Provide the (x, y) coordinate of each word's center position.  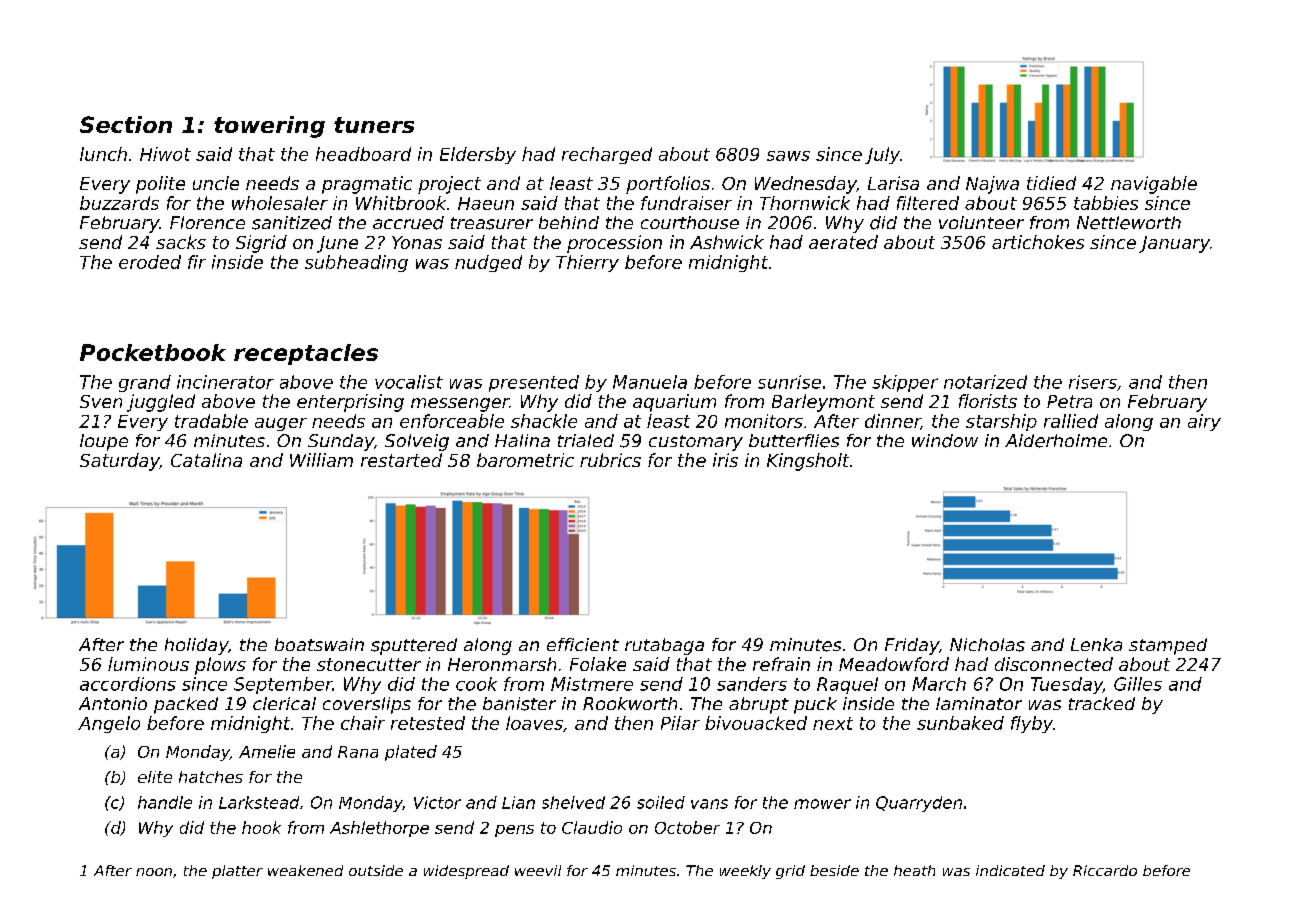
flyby (1032, 724)
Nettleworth (1129, 223)
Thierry (587, 263)
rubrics (610, 460)
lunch (103, 154)
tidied (1051, 183)
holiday (196, 646)
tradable (211, 421)
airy (1204, 422)
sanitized (292, 223)
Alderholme (1056, 441)
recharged (607, 155)
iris (725, 460)
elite (155, 777)
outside (376, 870)
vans (709, 804)
